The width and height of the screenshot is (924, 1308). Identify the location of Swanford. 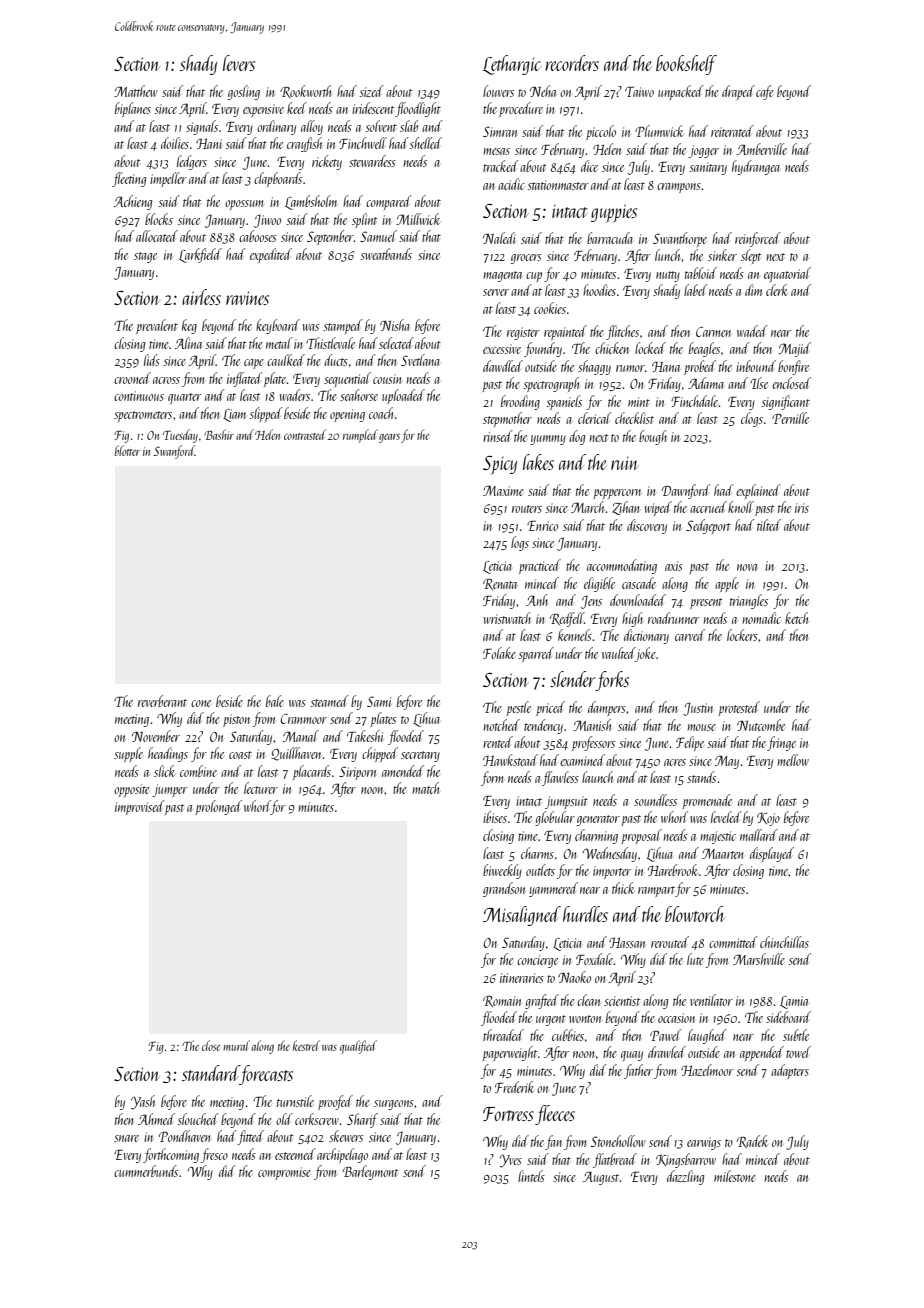
(174, 452).
